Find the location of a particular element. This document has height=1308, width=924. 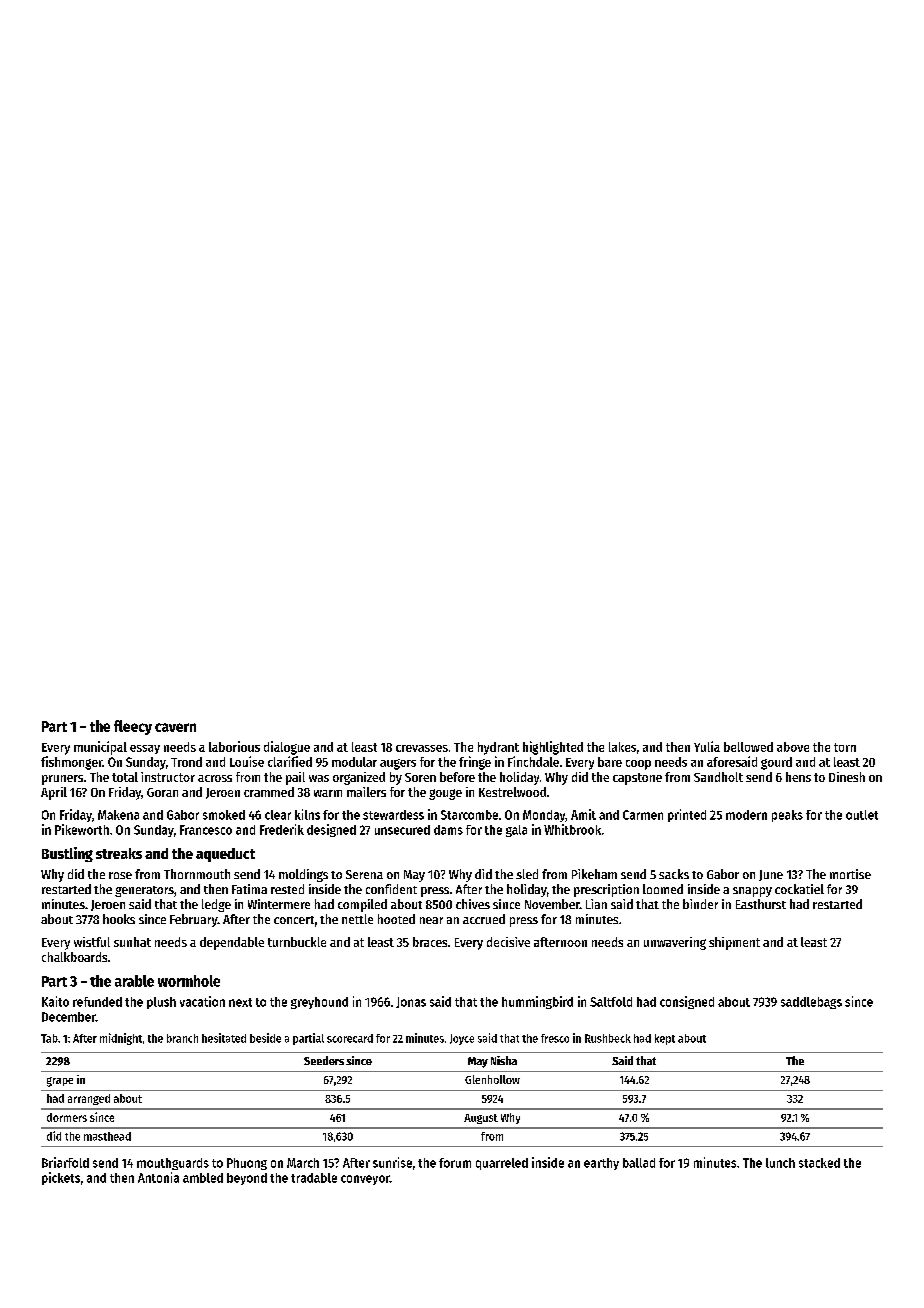

highlighted is located at coordinates (553, 748).
